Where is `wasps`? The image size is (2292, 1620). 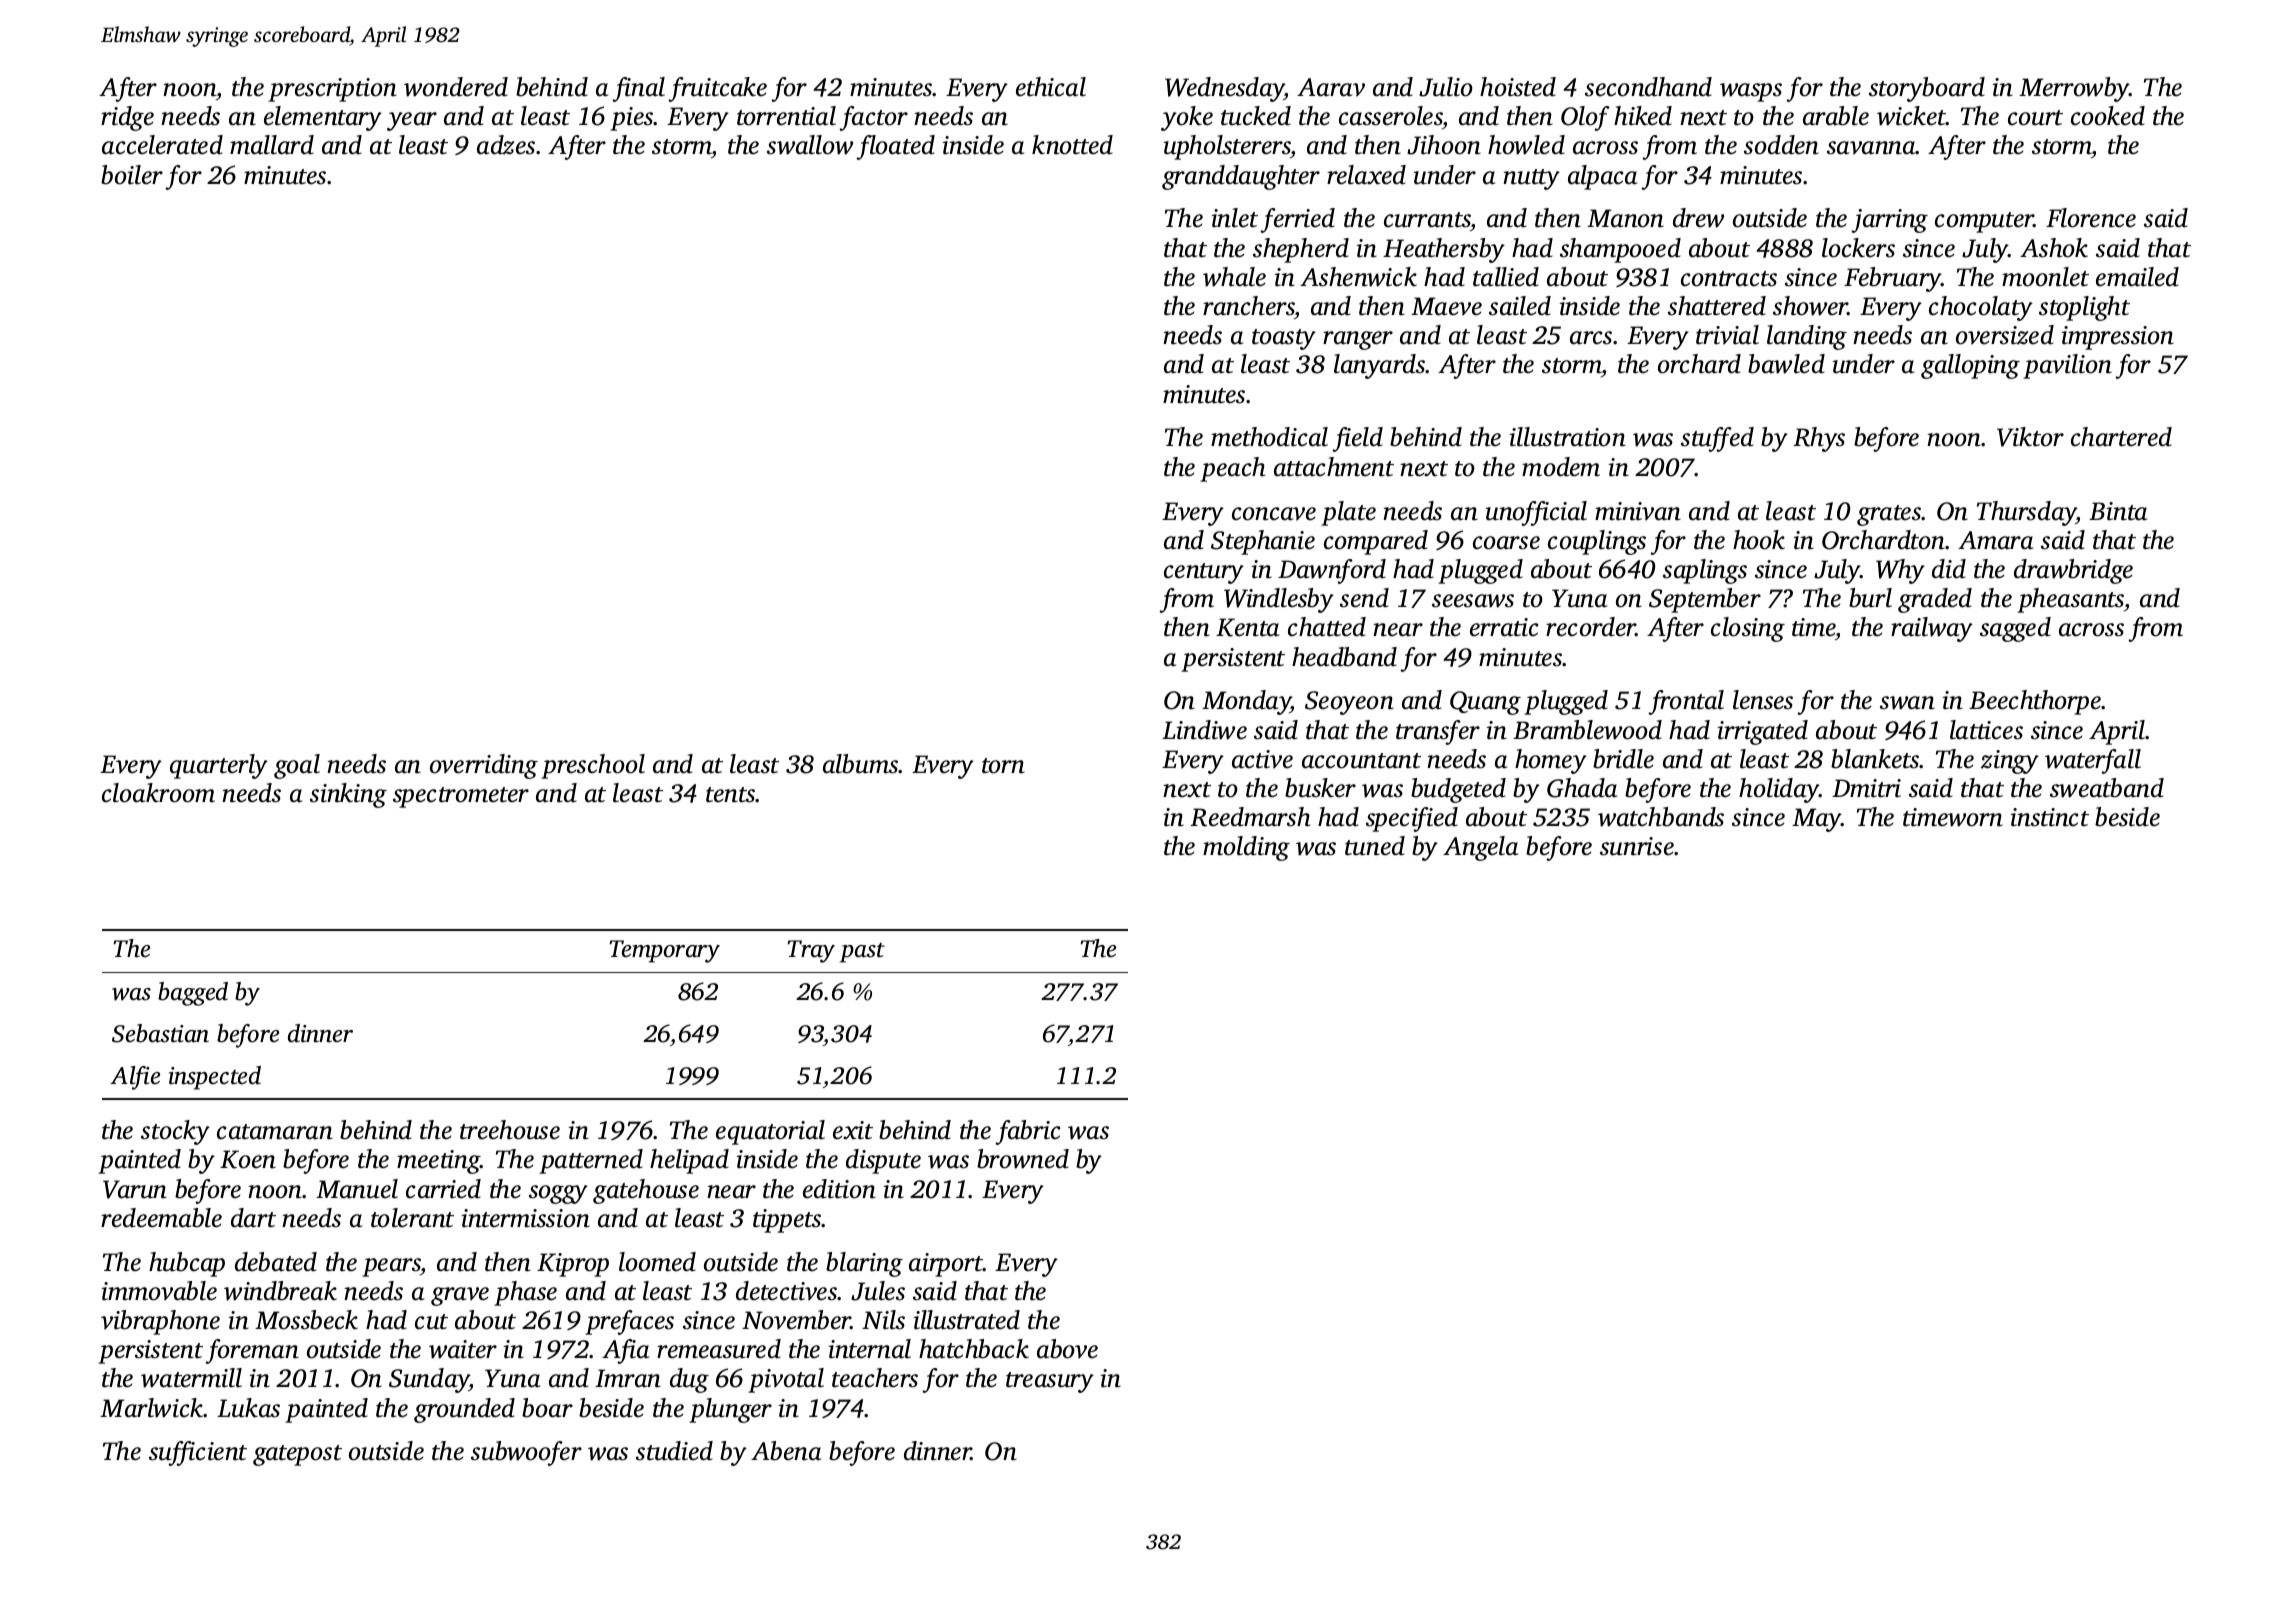 wasps is located at coordinates (1751, 92).
